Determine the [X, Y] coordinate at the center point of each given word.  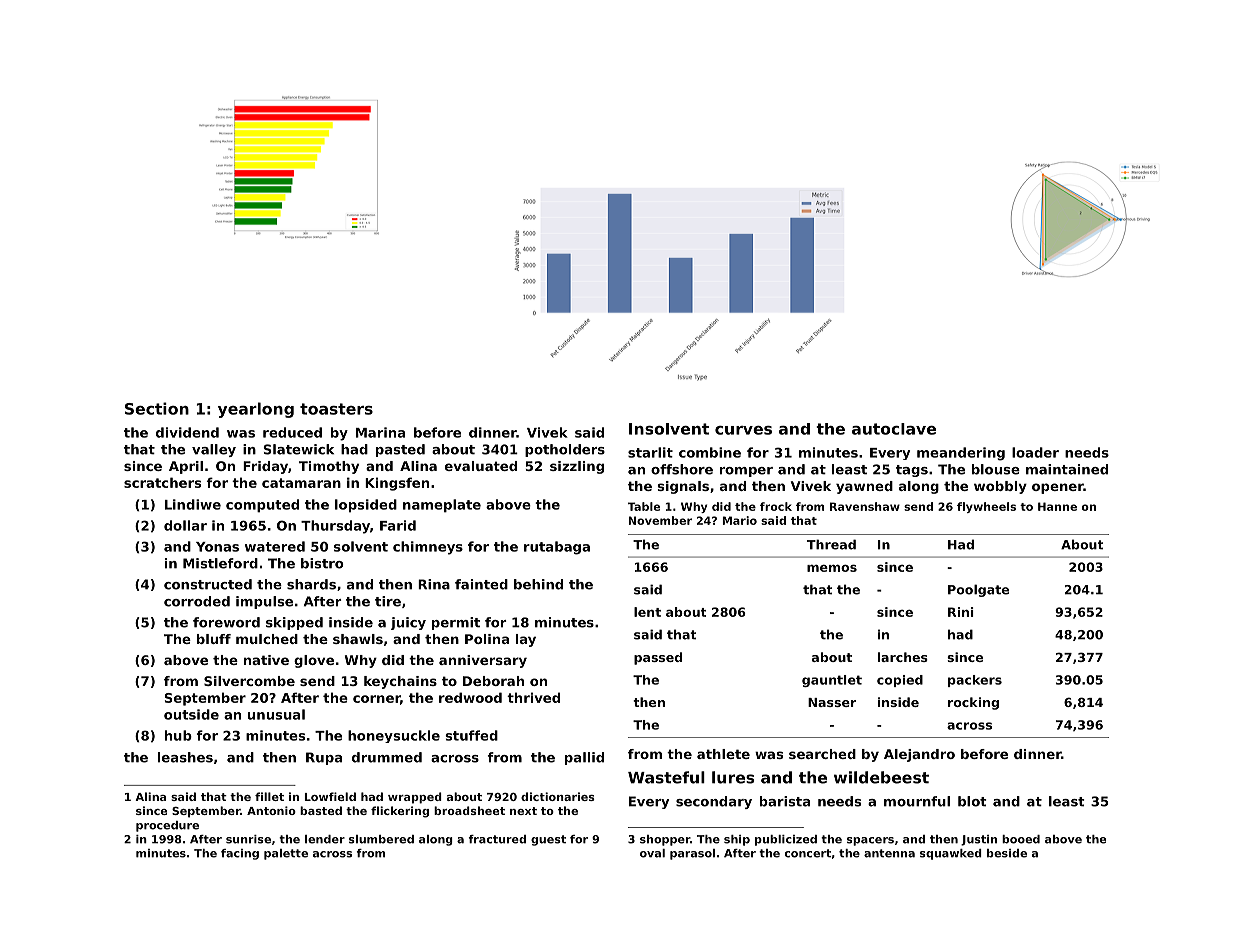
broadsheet [469, 810]
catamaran [301, 483]
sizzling [577, 467]
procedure [167, 826]
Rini [961, 612]
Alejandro [919, 755]
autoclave [894, 429]
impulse [264, 602]
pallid [584, 758]
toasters [336, 409]
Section [157, 408]
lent [647, 612]
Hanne [1057, 506]
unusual [276, 714]
